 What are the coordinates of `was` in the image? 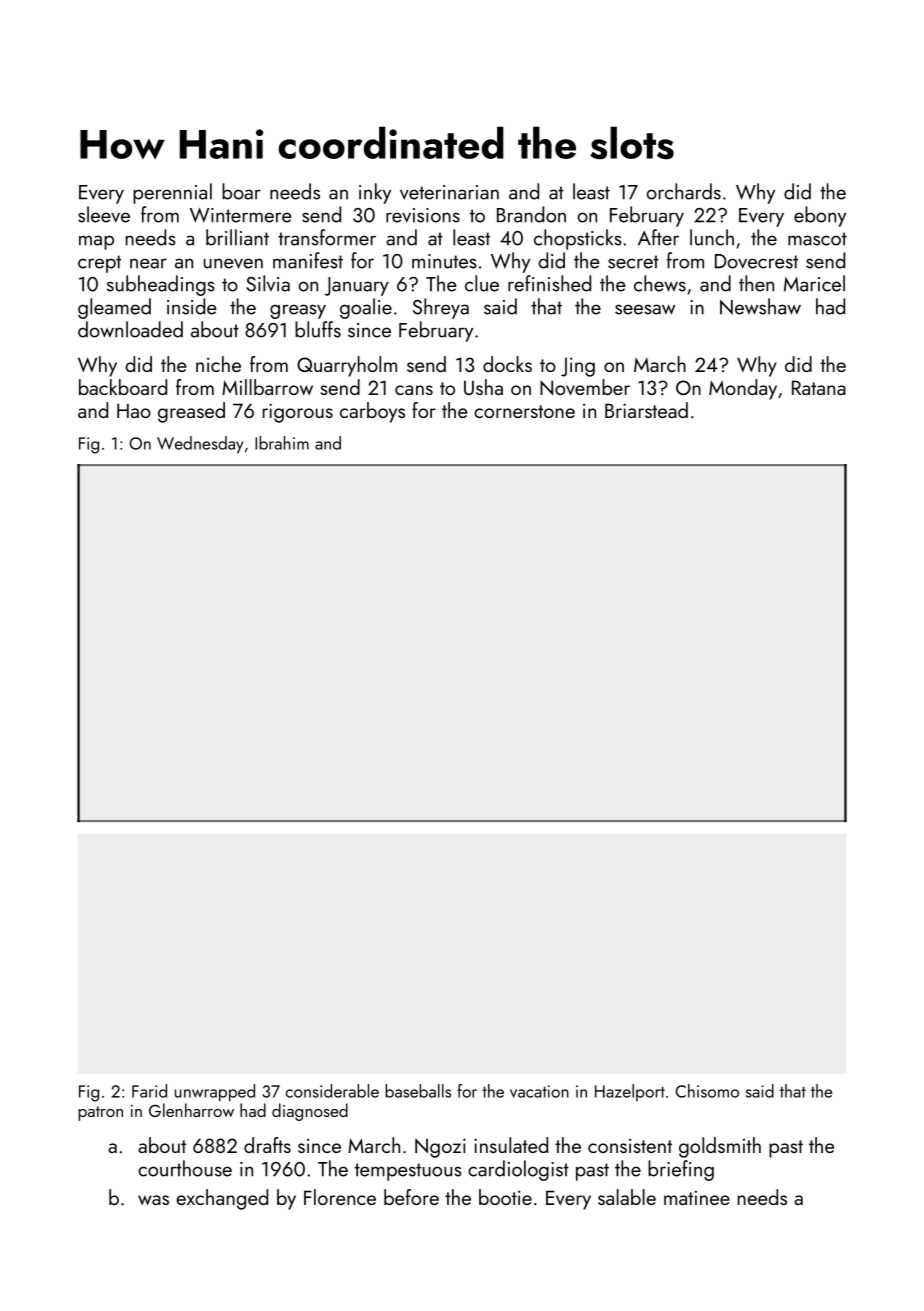 It's located at (153, 1200).
